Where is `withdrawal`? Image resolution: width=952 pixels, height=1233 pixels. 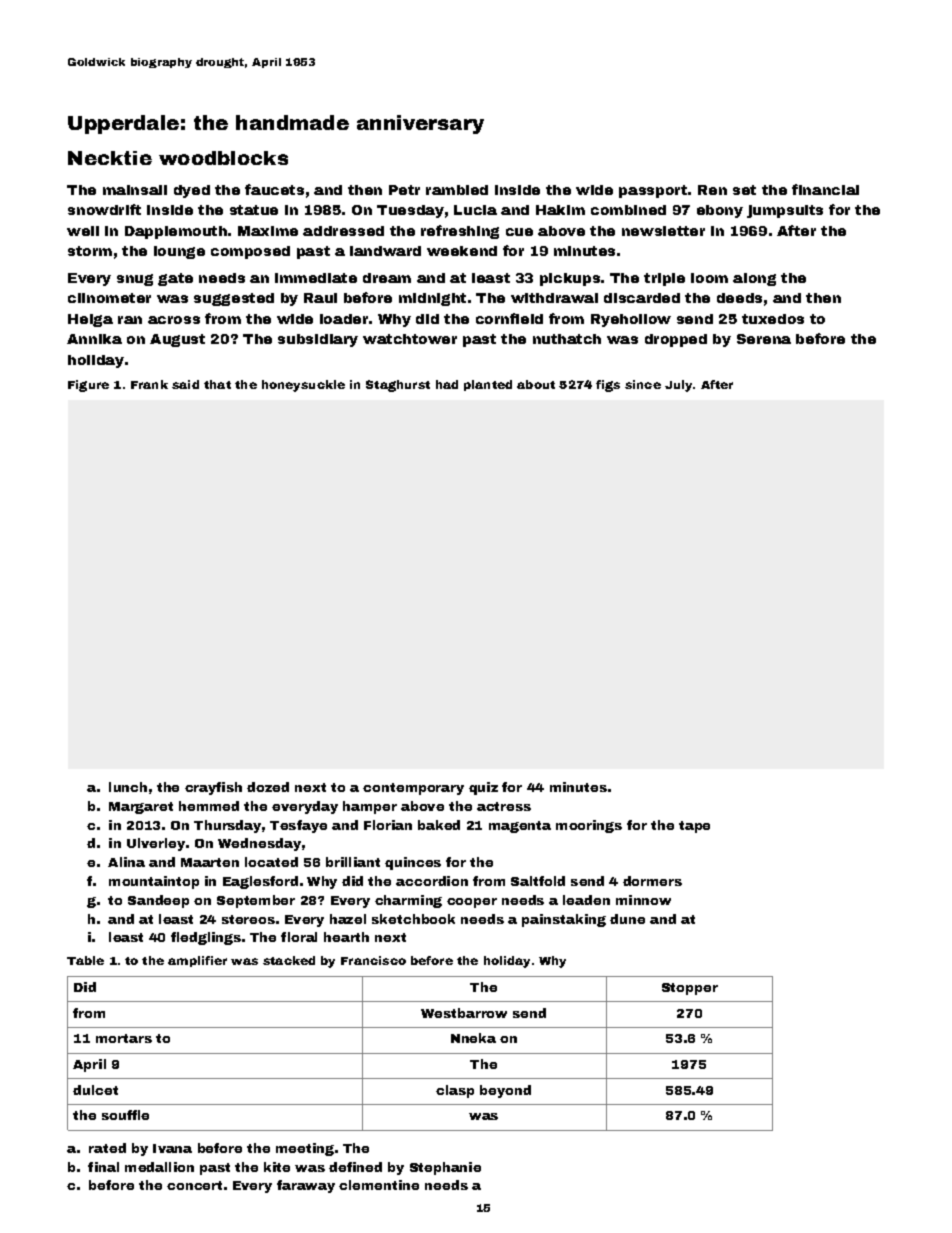
withdrawal is located at coordinates (554, 298).
